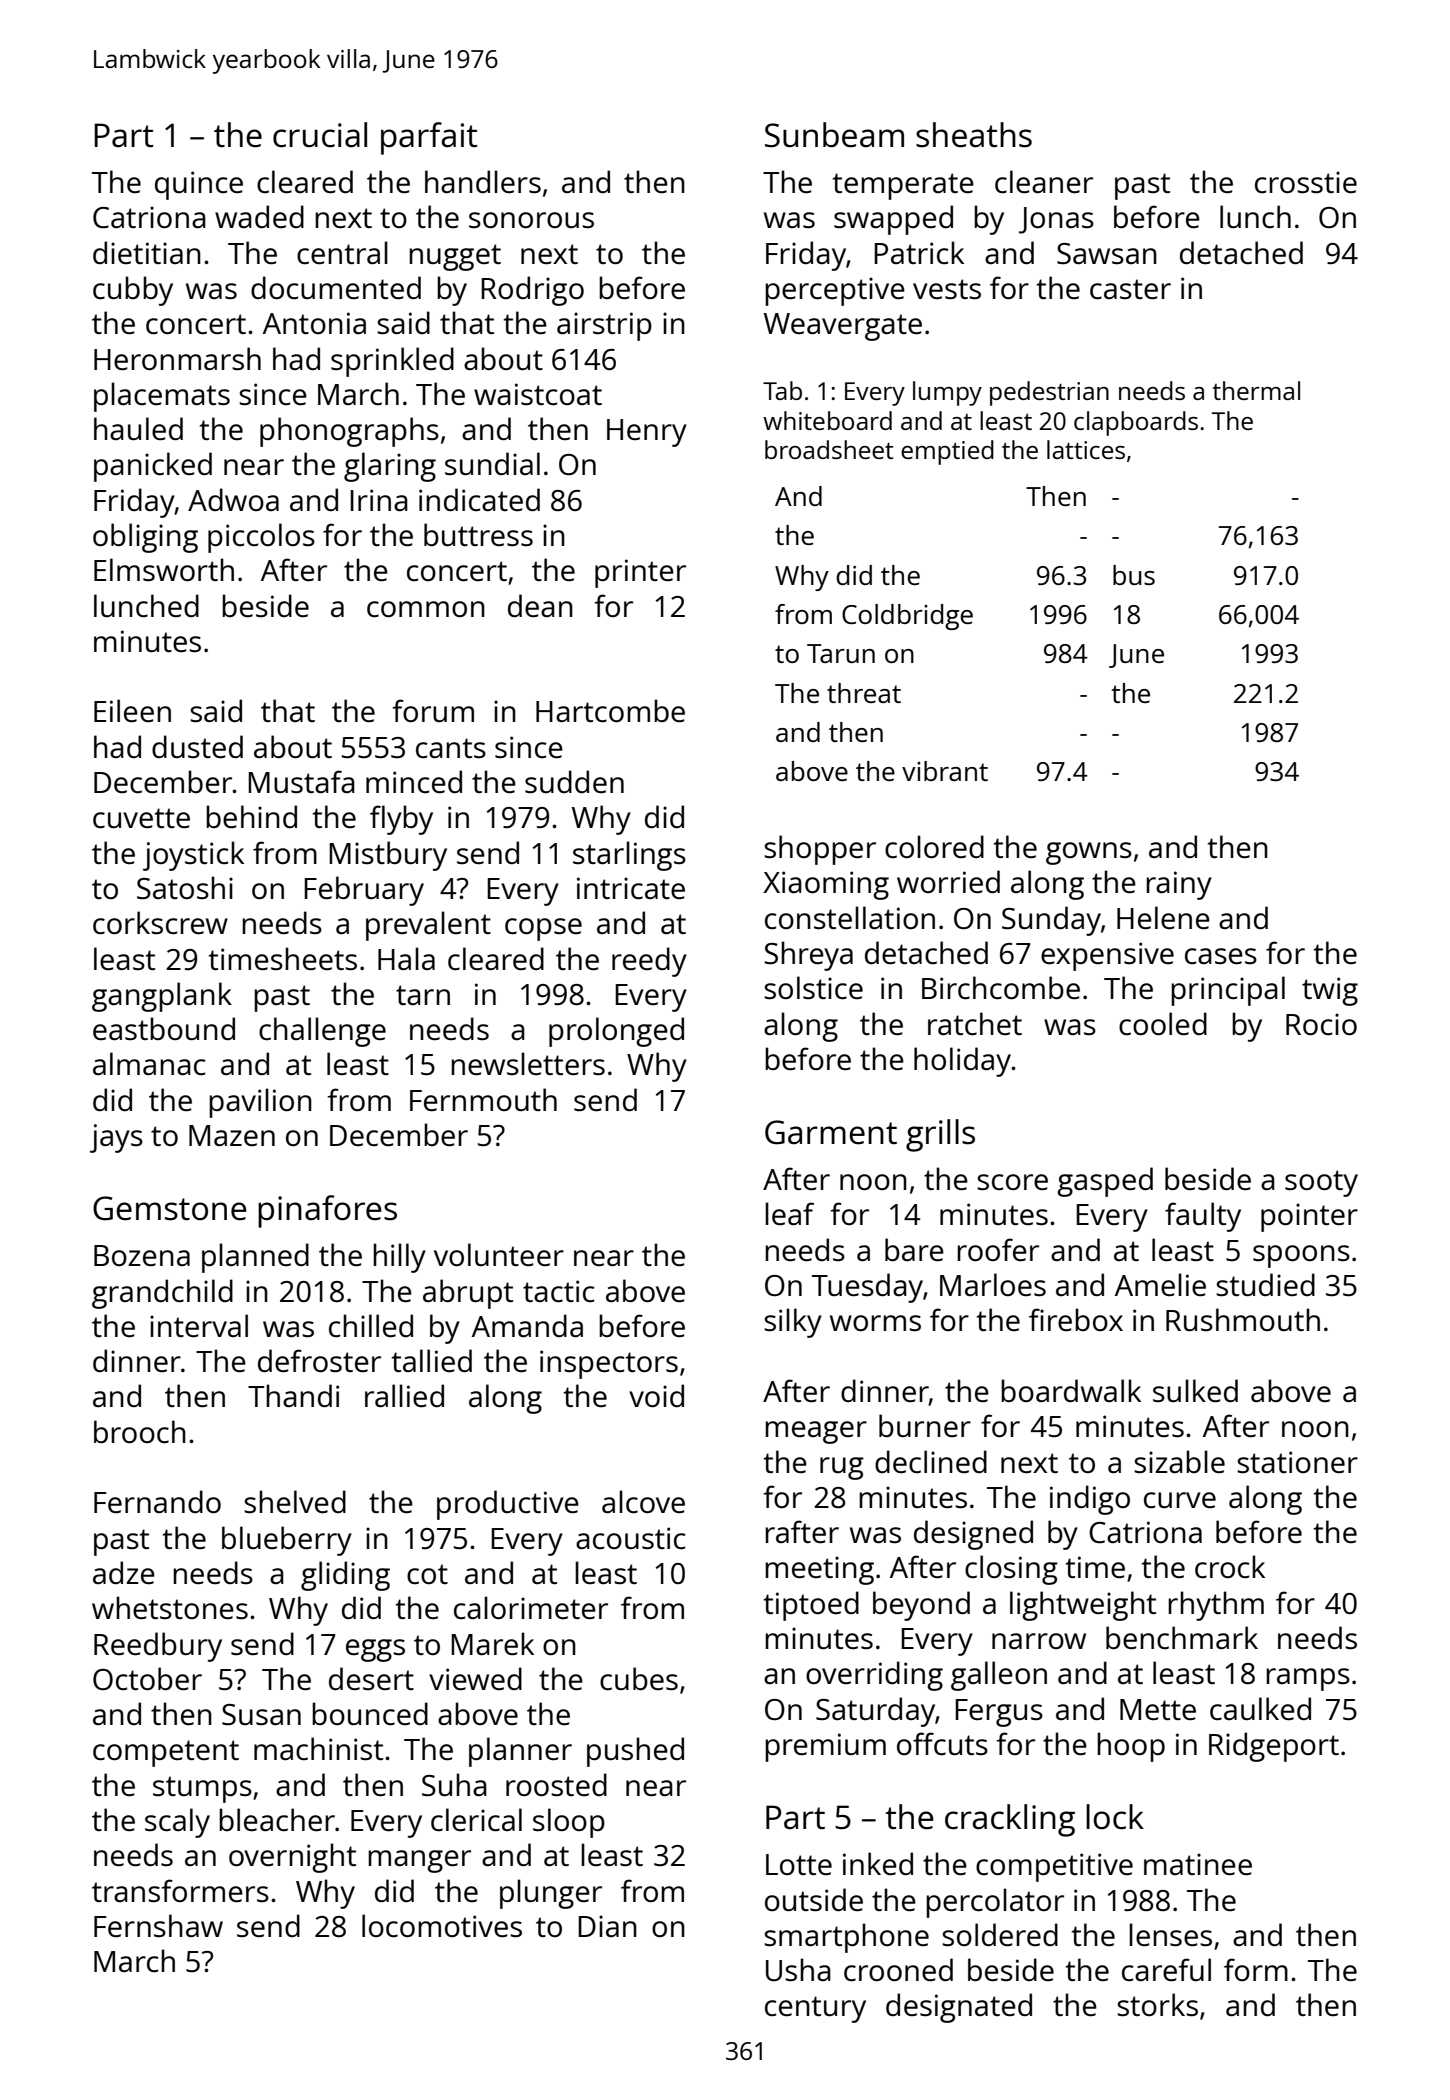  Describe the element at coordinates (320, 135) in the document. I see `crucial` at that location.
